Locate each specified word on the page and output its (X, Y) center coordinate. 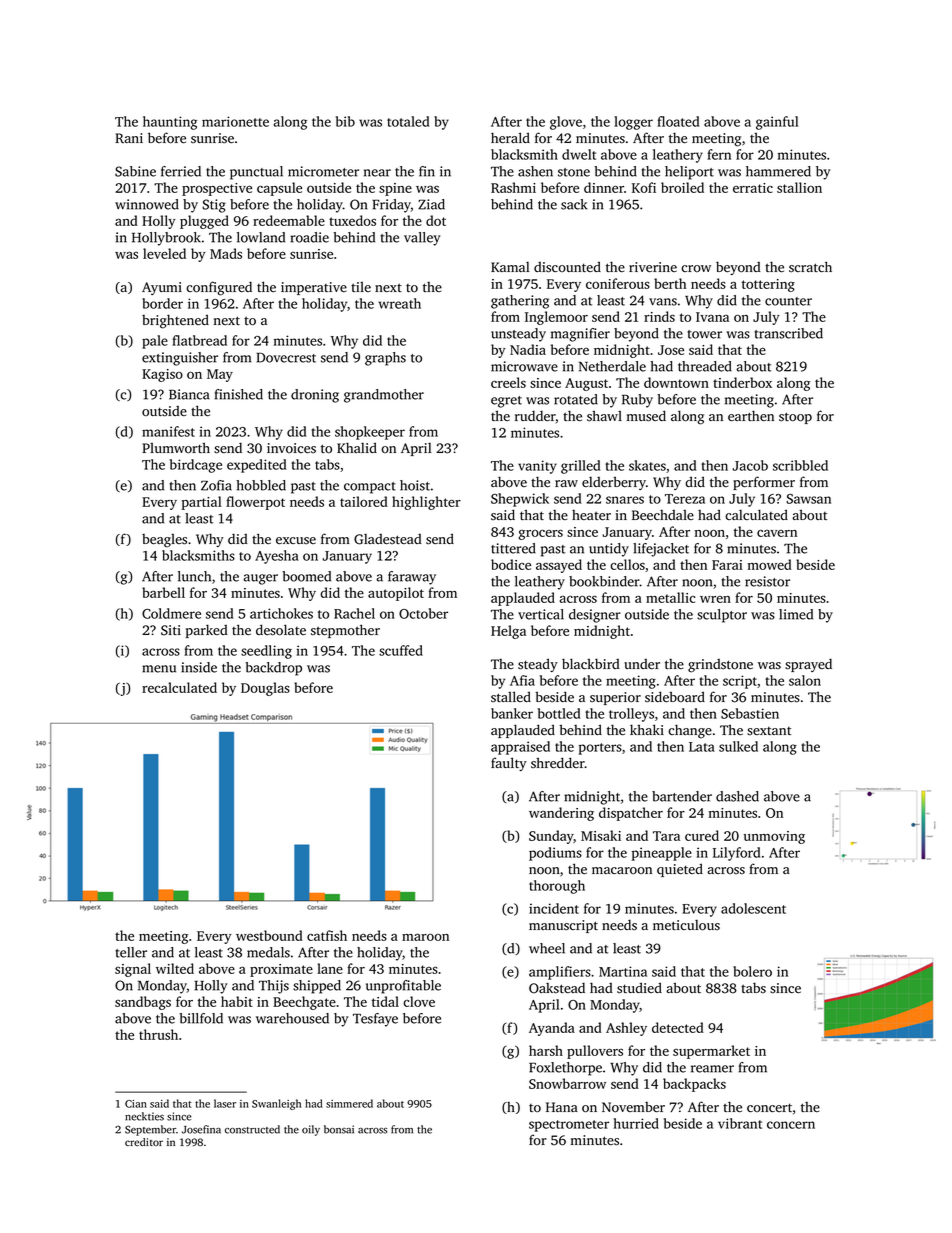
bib (345, 121)
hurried (636, 1123)
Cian (136, 1104)
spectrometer (569, 1126)
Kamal (510, 267)
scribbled (800, 465)
